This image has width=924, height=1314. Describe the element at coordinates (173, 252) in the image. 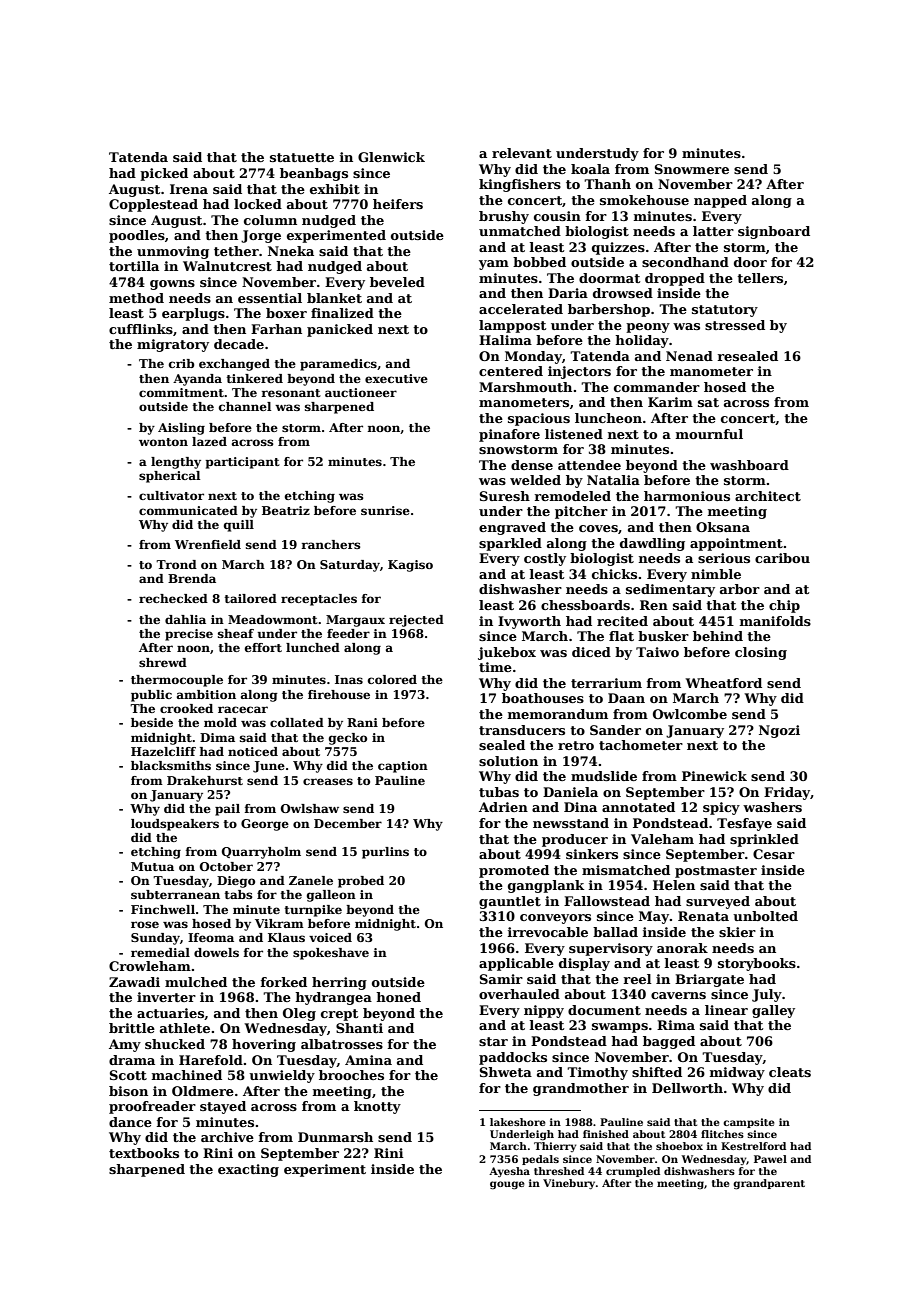

I see `unmoving` at that location.
